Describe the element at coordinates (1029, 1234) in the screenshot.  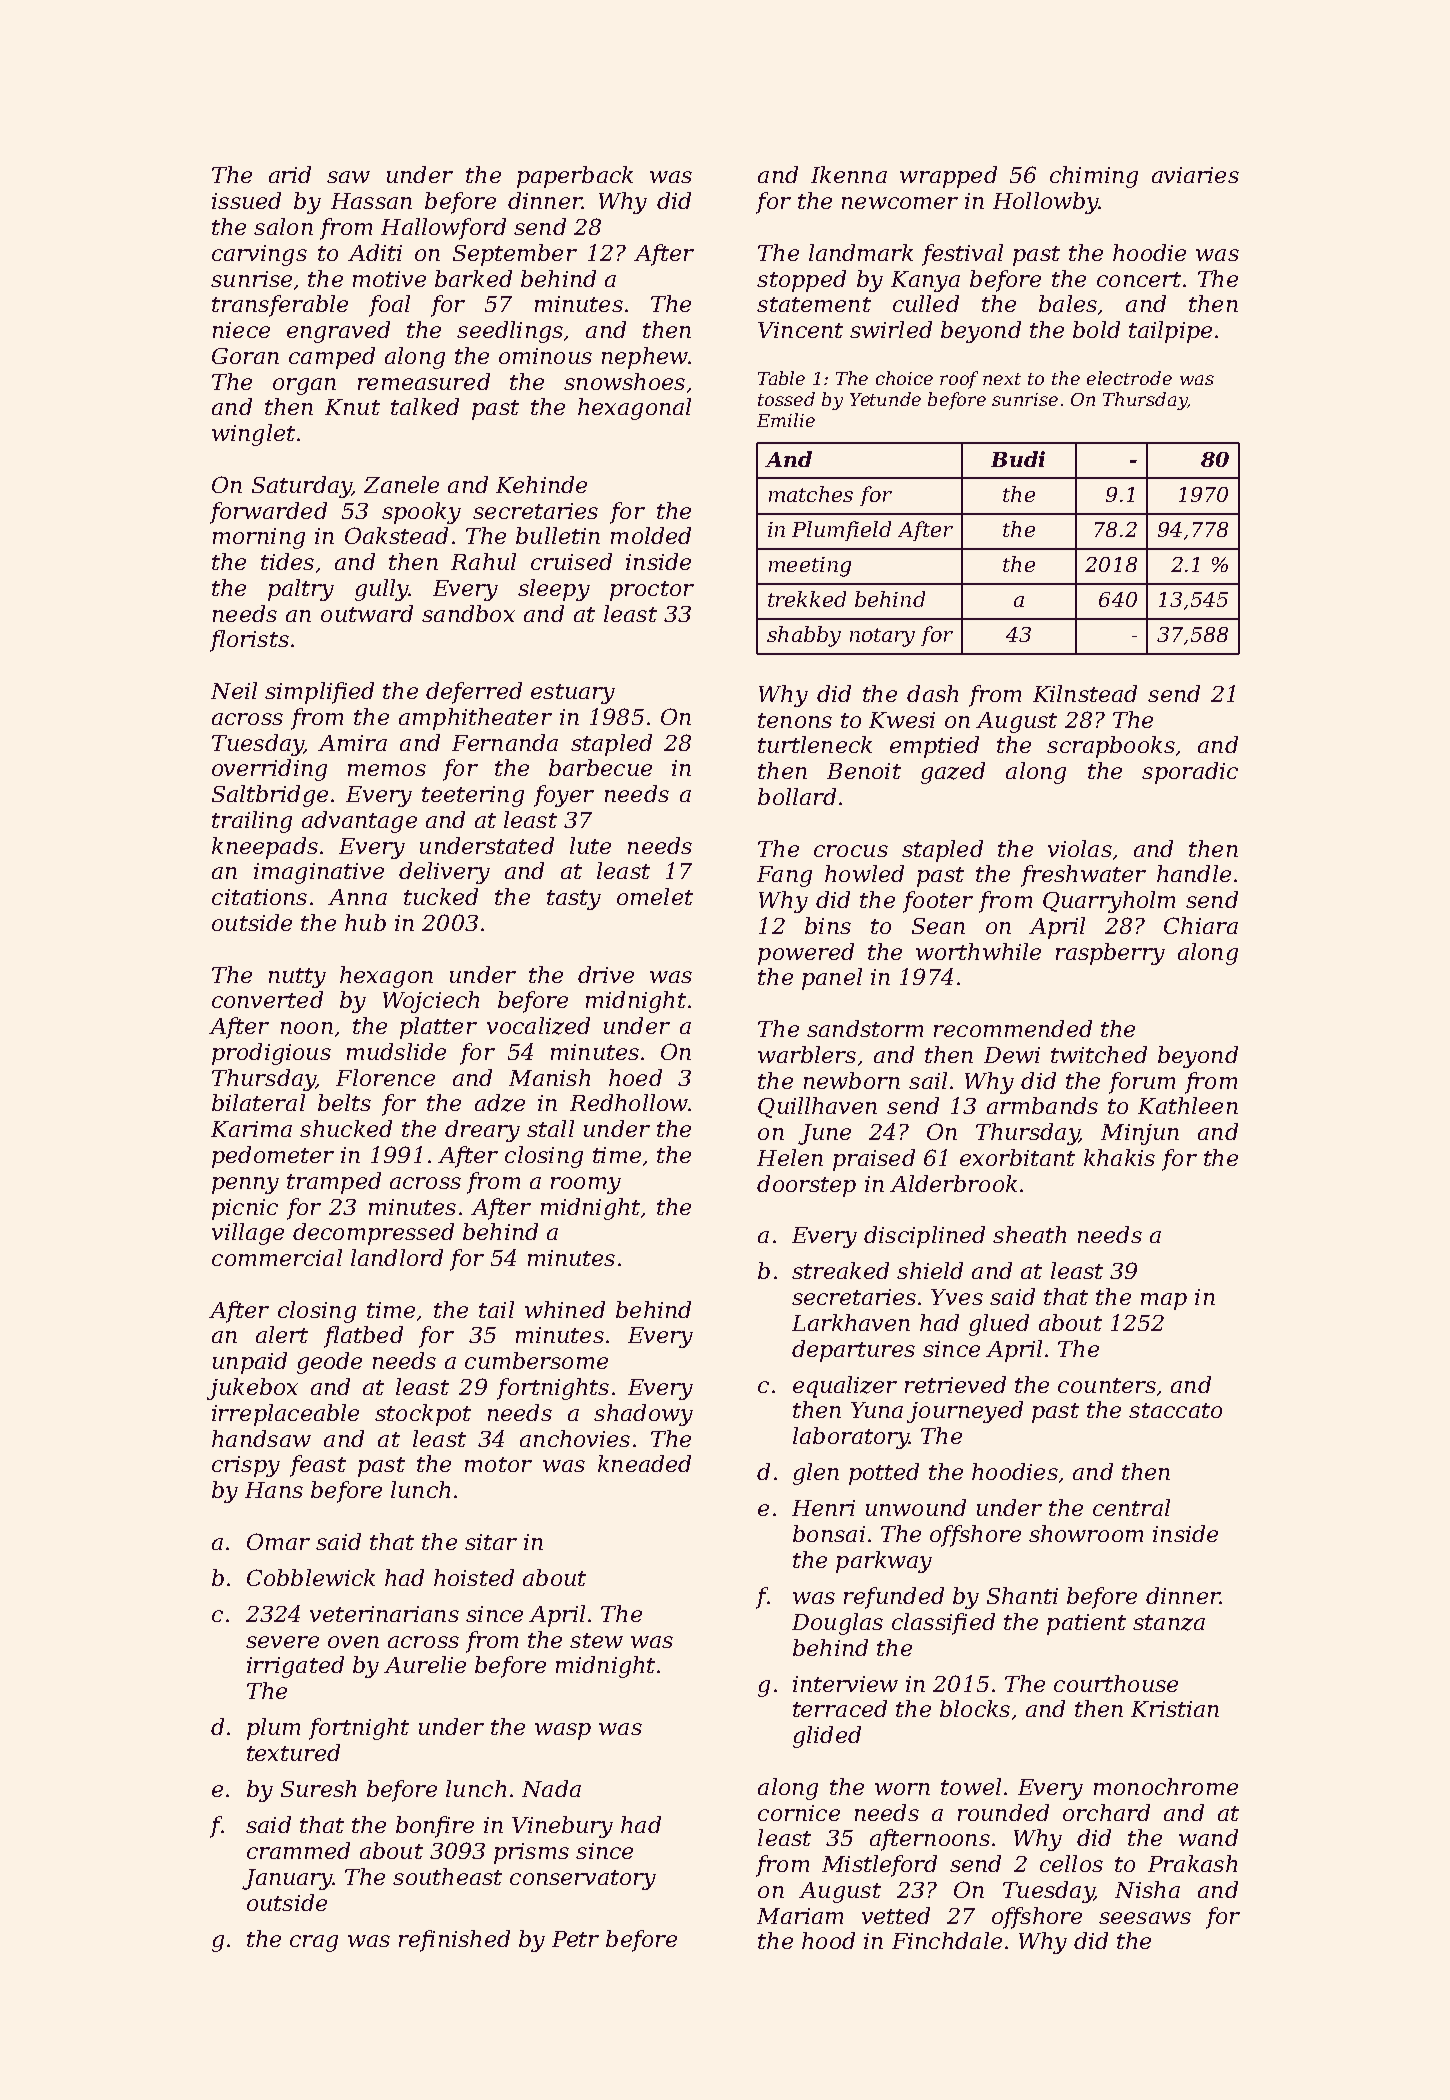
I see `sheath` at that location.
